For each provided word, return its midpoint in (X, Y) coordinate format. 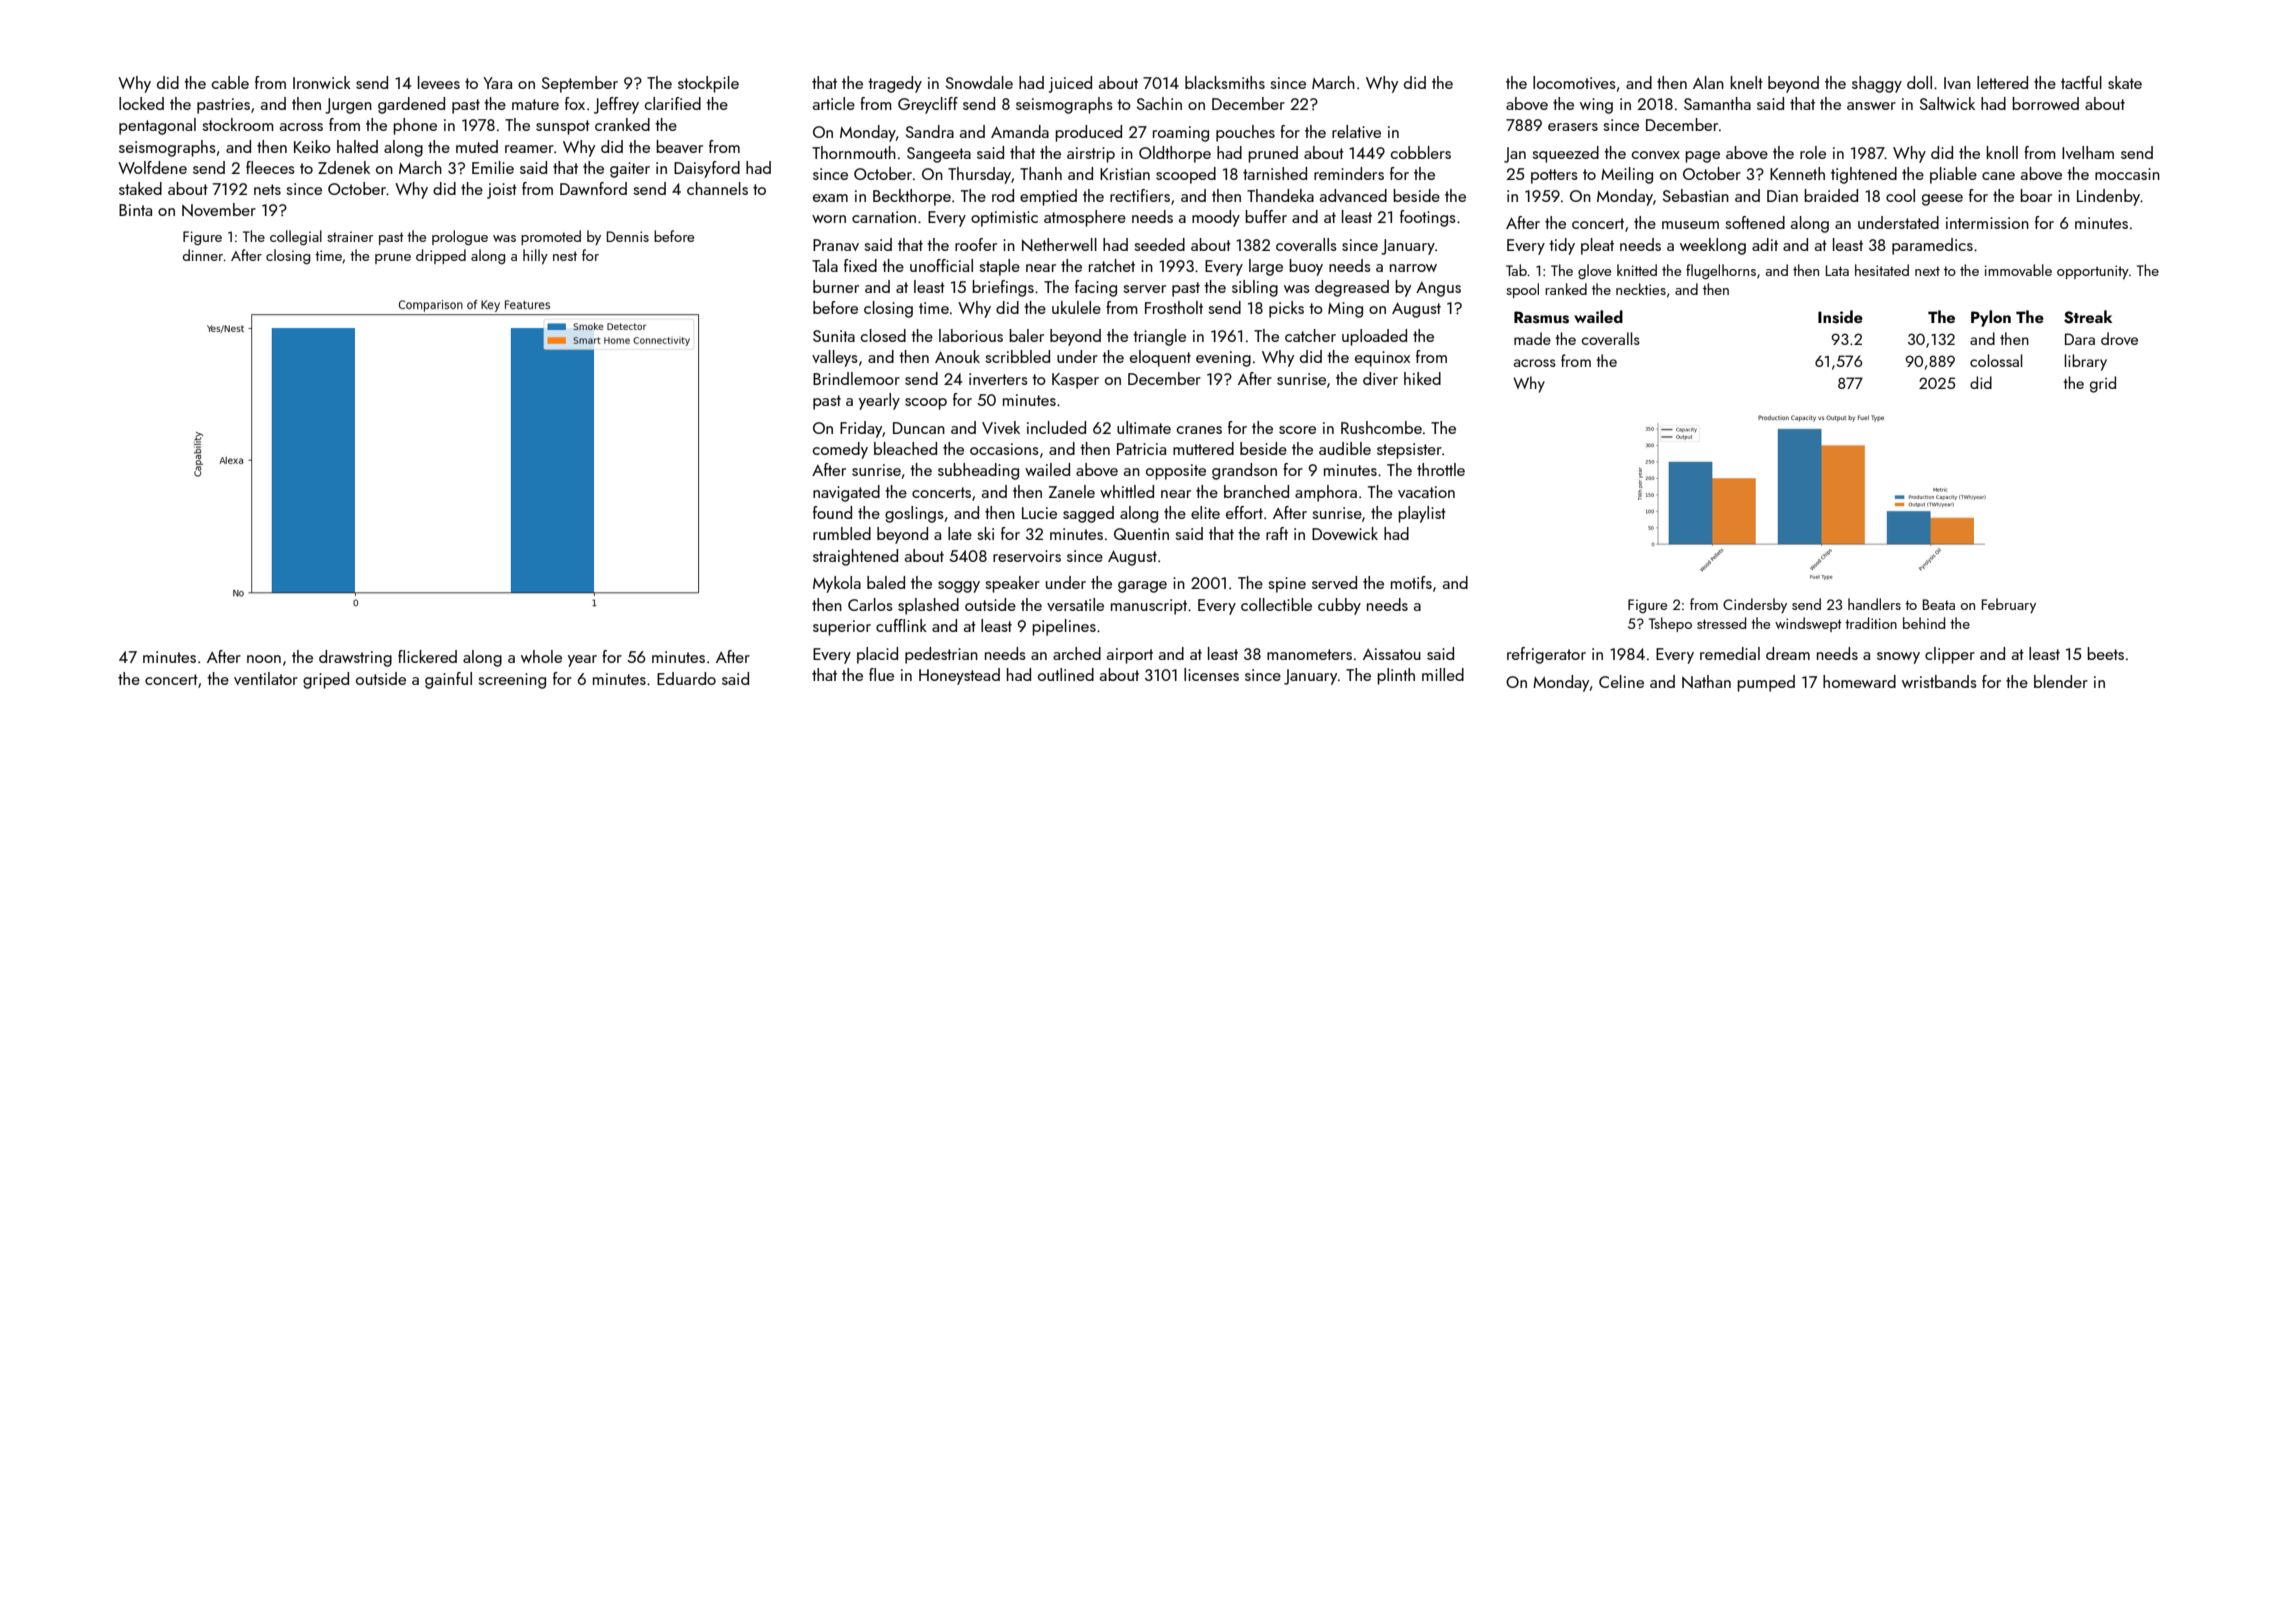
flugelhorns (1721, 272)
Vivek (1001, 427)
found (832, 512)
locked (141, 103)
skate (2125, 82)
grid (2103, 384)
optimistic (1004, 219)
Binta (135, 210)
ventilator (266, 678)
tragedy (895, 84)
